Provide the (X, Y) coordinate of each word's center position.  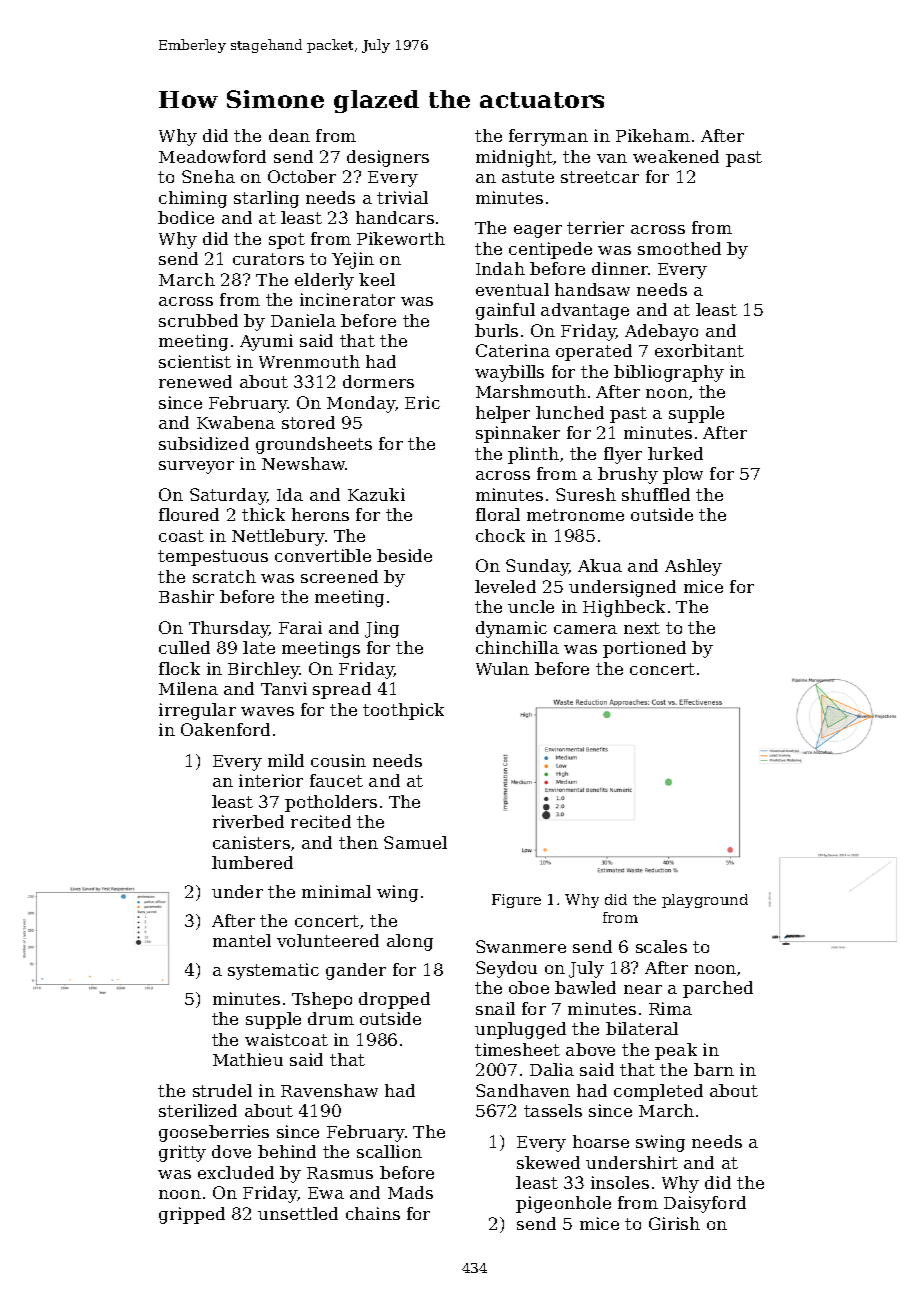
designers (388, 158)
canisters (251, 842)
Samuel (415, 842)
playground (705, 901)
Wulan (502, 668)
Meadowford (212, 156)
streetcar (600, 177)
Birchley (263, 670)
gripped (192, 1215)
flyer (623, 455)
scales (661, 946)
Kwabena (236, 422)
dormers (378, 381)
